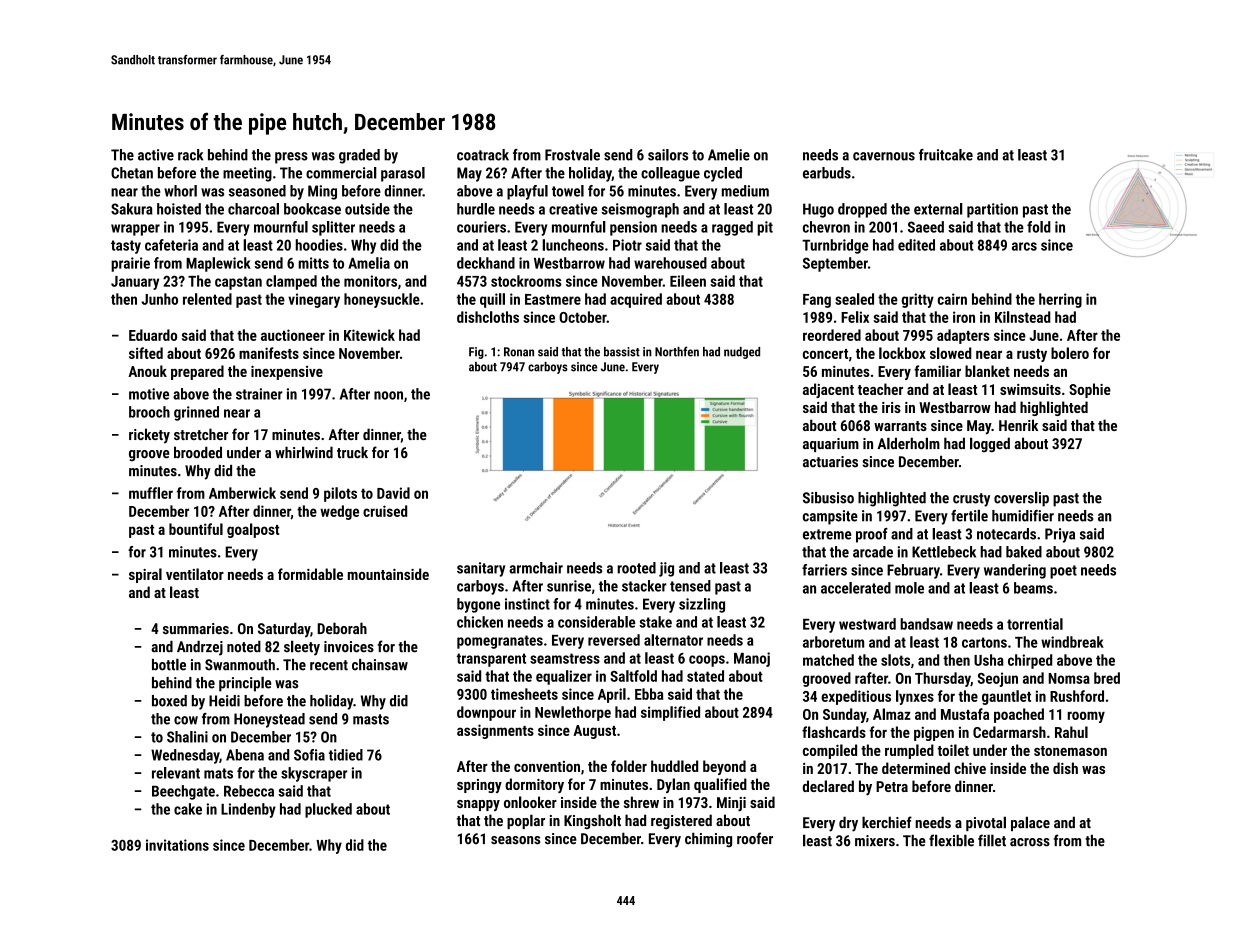 Image resolution: width=1233 pixels, height=952 pixels. What do you see at coordinates (992, 210) in the screenshot?
I see `partition` at bounding box center [992, 210].
